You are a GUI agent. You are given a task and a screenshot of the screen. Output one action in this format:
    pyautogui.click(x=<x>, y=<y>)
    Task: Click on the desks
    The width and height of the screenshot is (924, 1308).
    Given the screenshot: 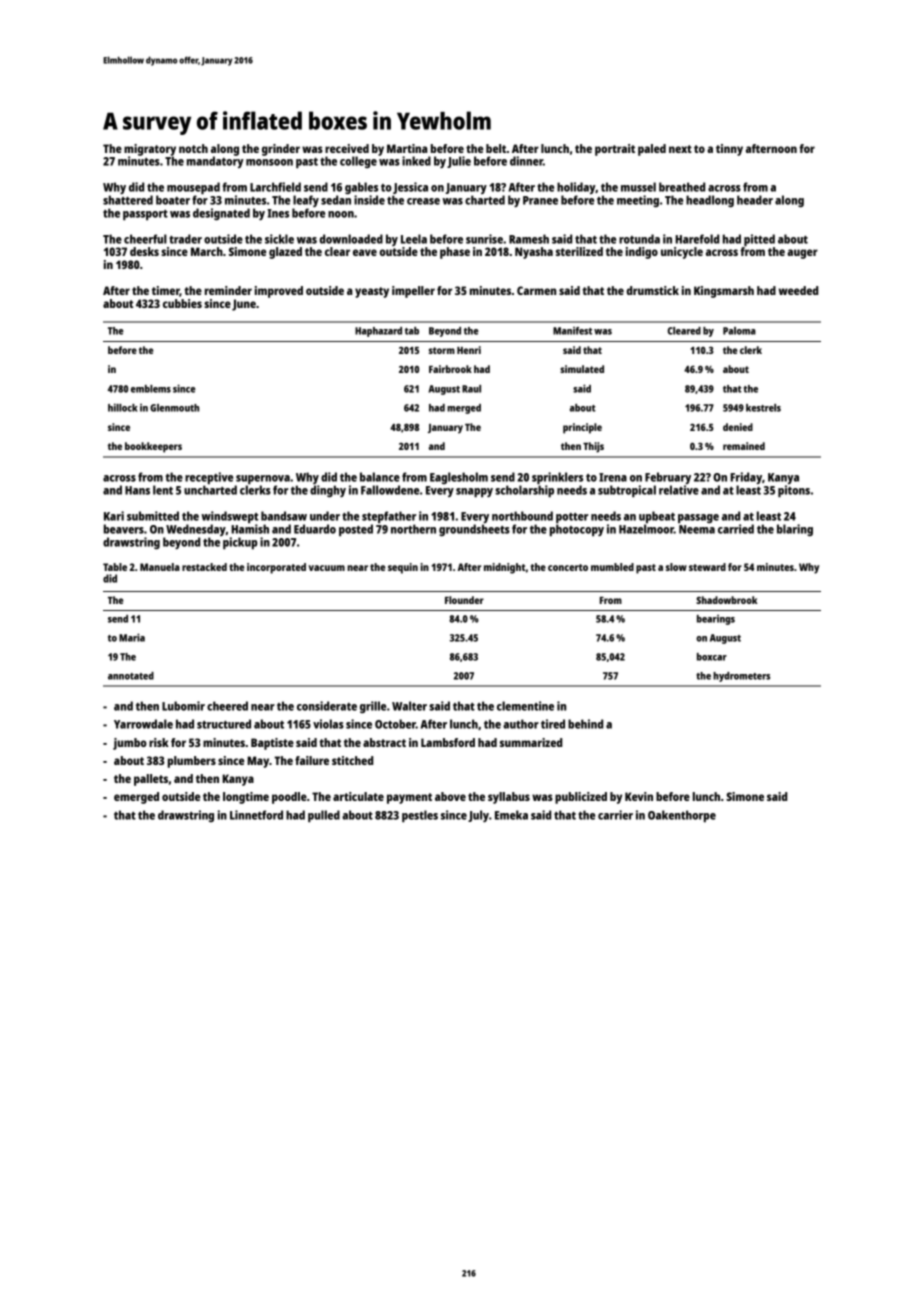 What is the action you would take?
    pyautogui.click(x=144, y=251)
